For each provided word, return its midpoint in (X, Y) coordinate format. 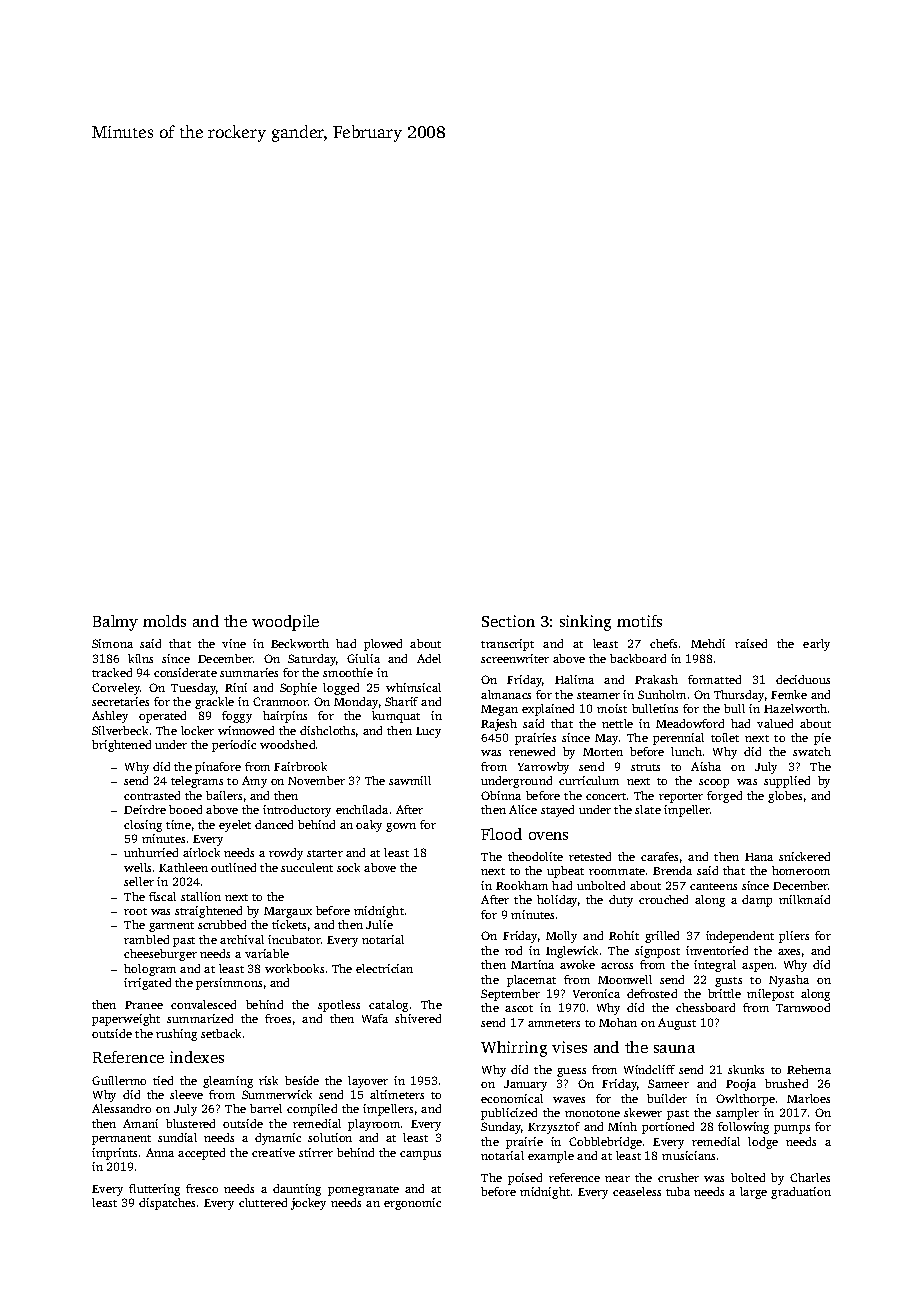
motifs (639, 621)
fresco (202, 1188)
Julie (379, 924)
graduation (801, 1193)
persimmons (229, 984)
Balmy (115, 623)
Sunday (501, 1128)
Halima (574, 679)
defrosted (652, 993)
